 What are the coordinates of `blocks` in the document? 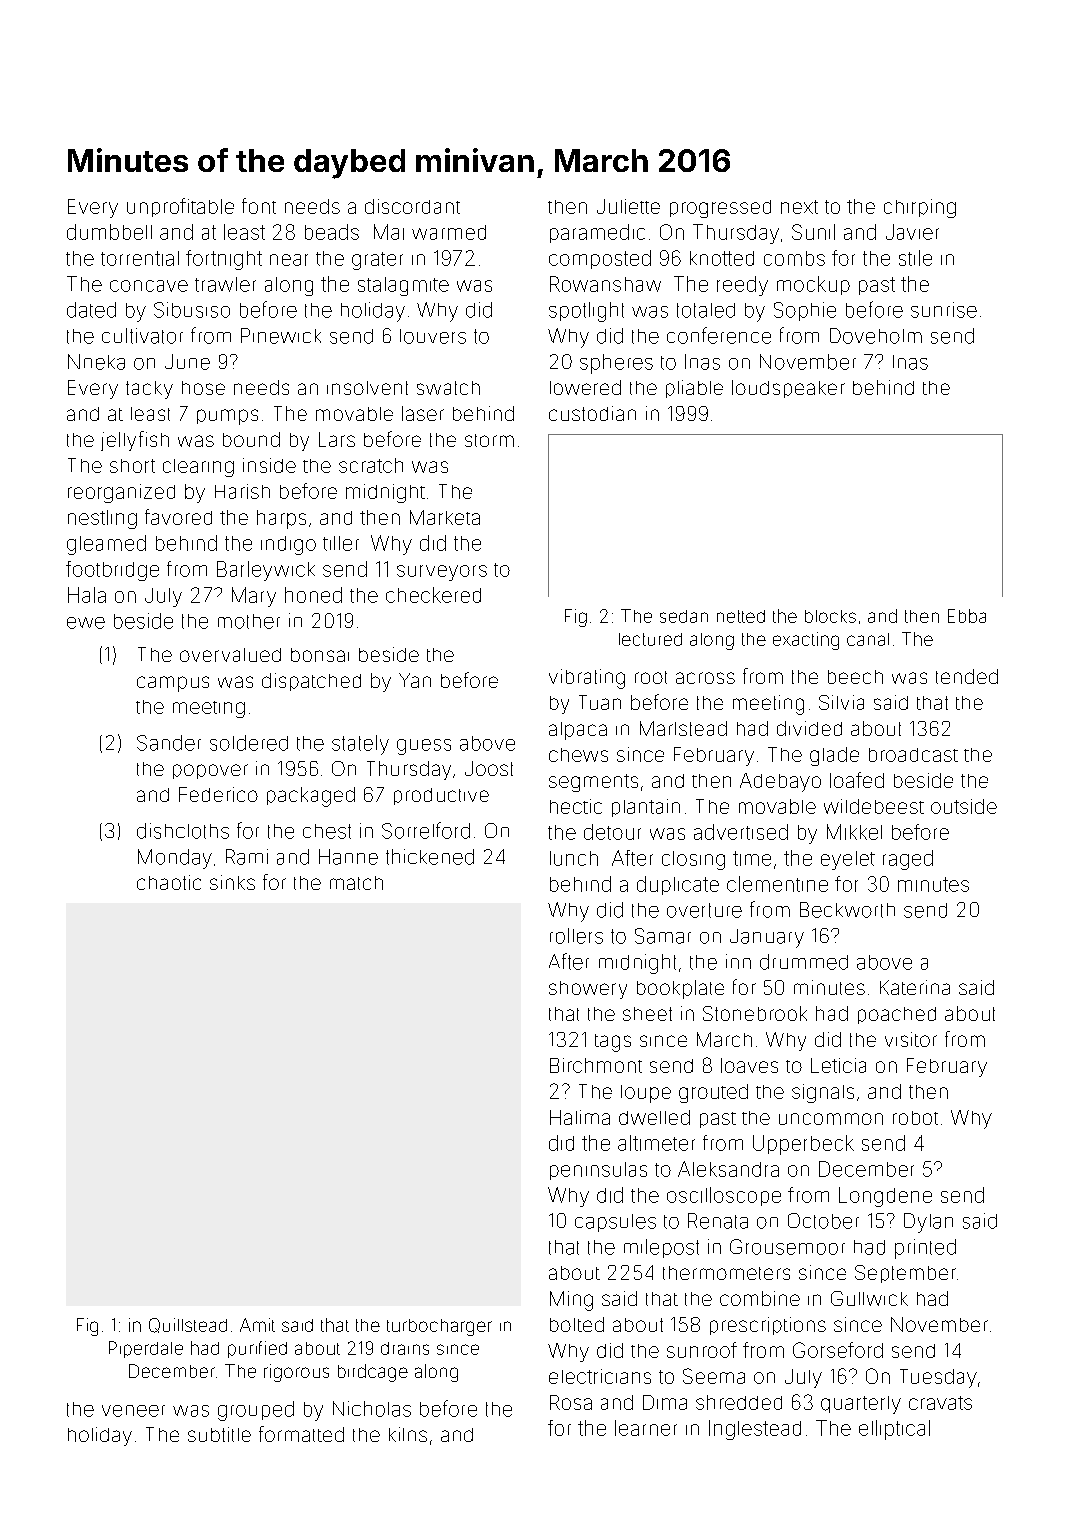 It's located at (830, 616).
